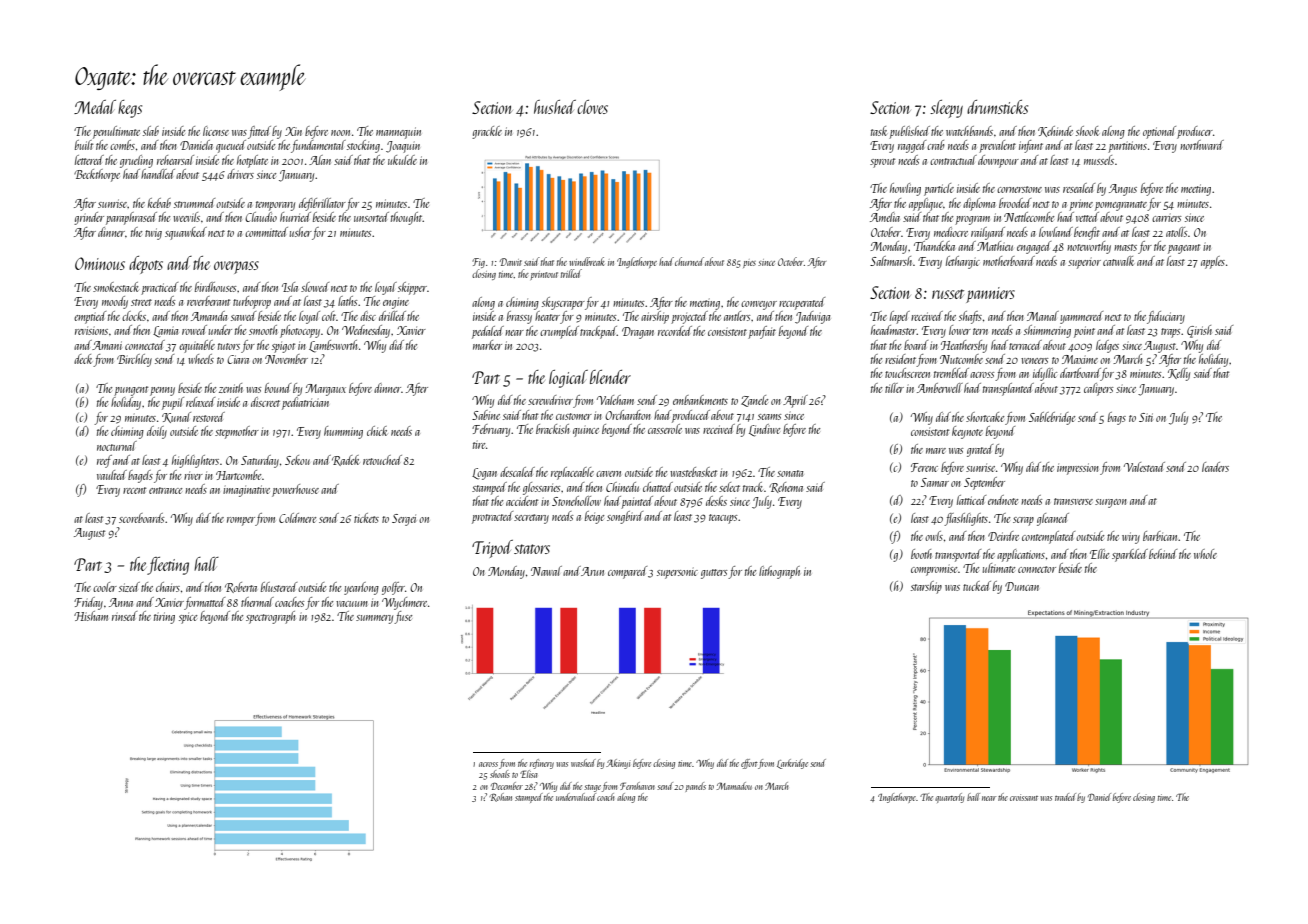 Image resolution: width=1308 pixels, height=924 pixels. What do you see at coordinates (1123, 190) in the document?
I see `Angus` at bounding box center [1123, 190].
